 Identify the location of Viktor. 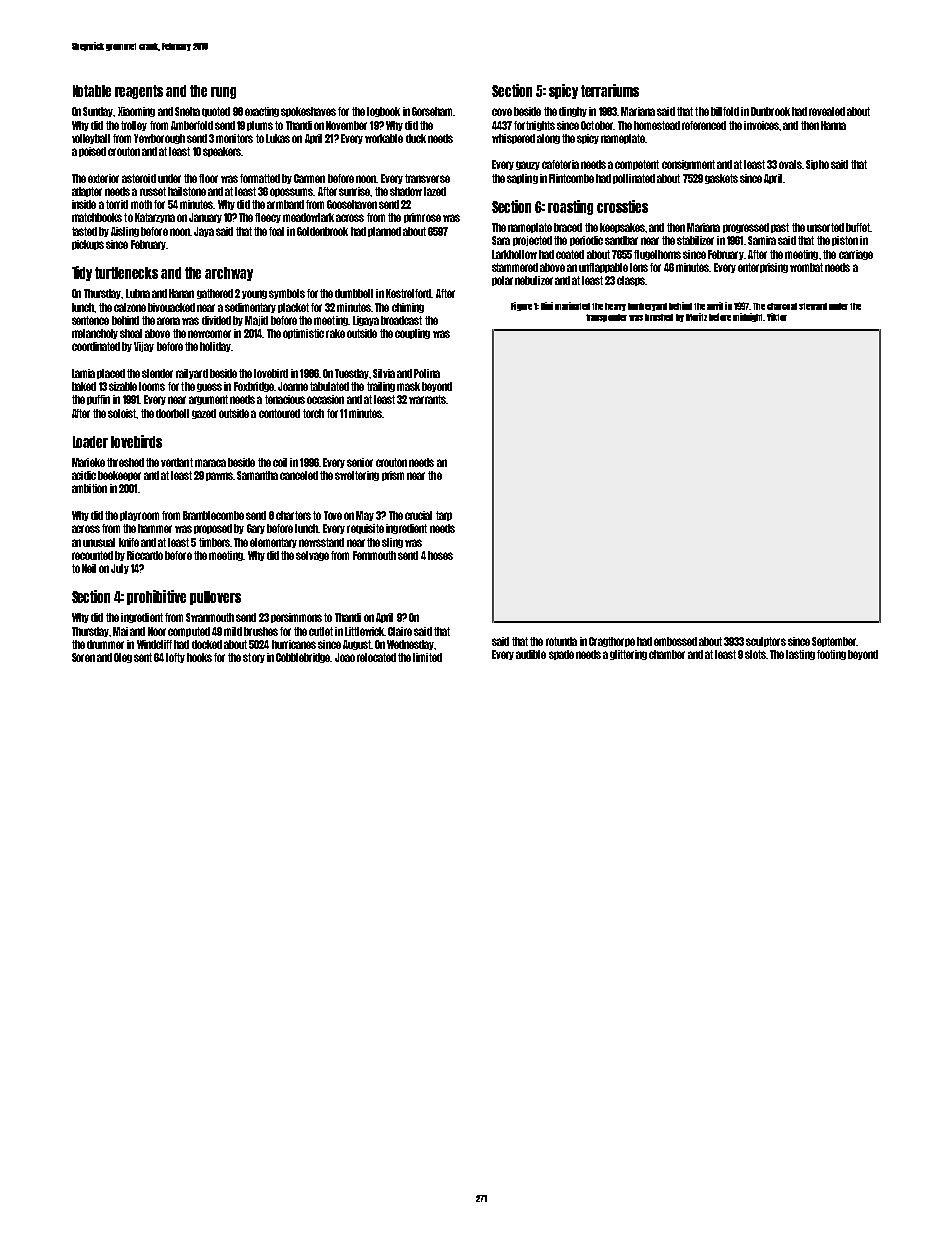
(777, 317).
